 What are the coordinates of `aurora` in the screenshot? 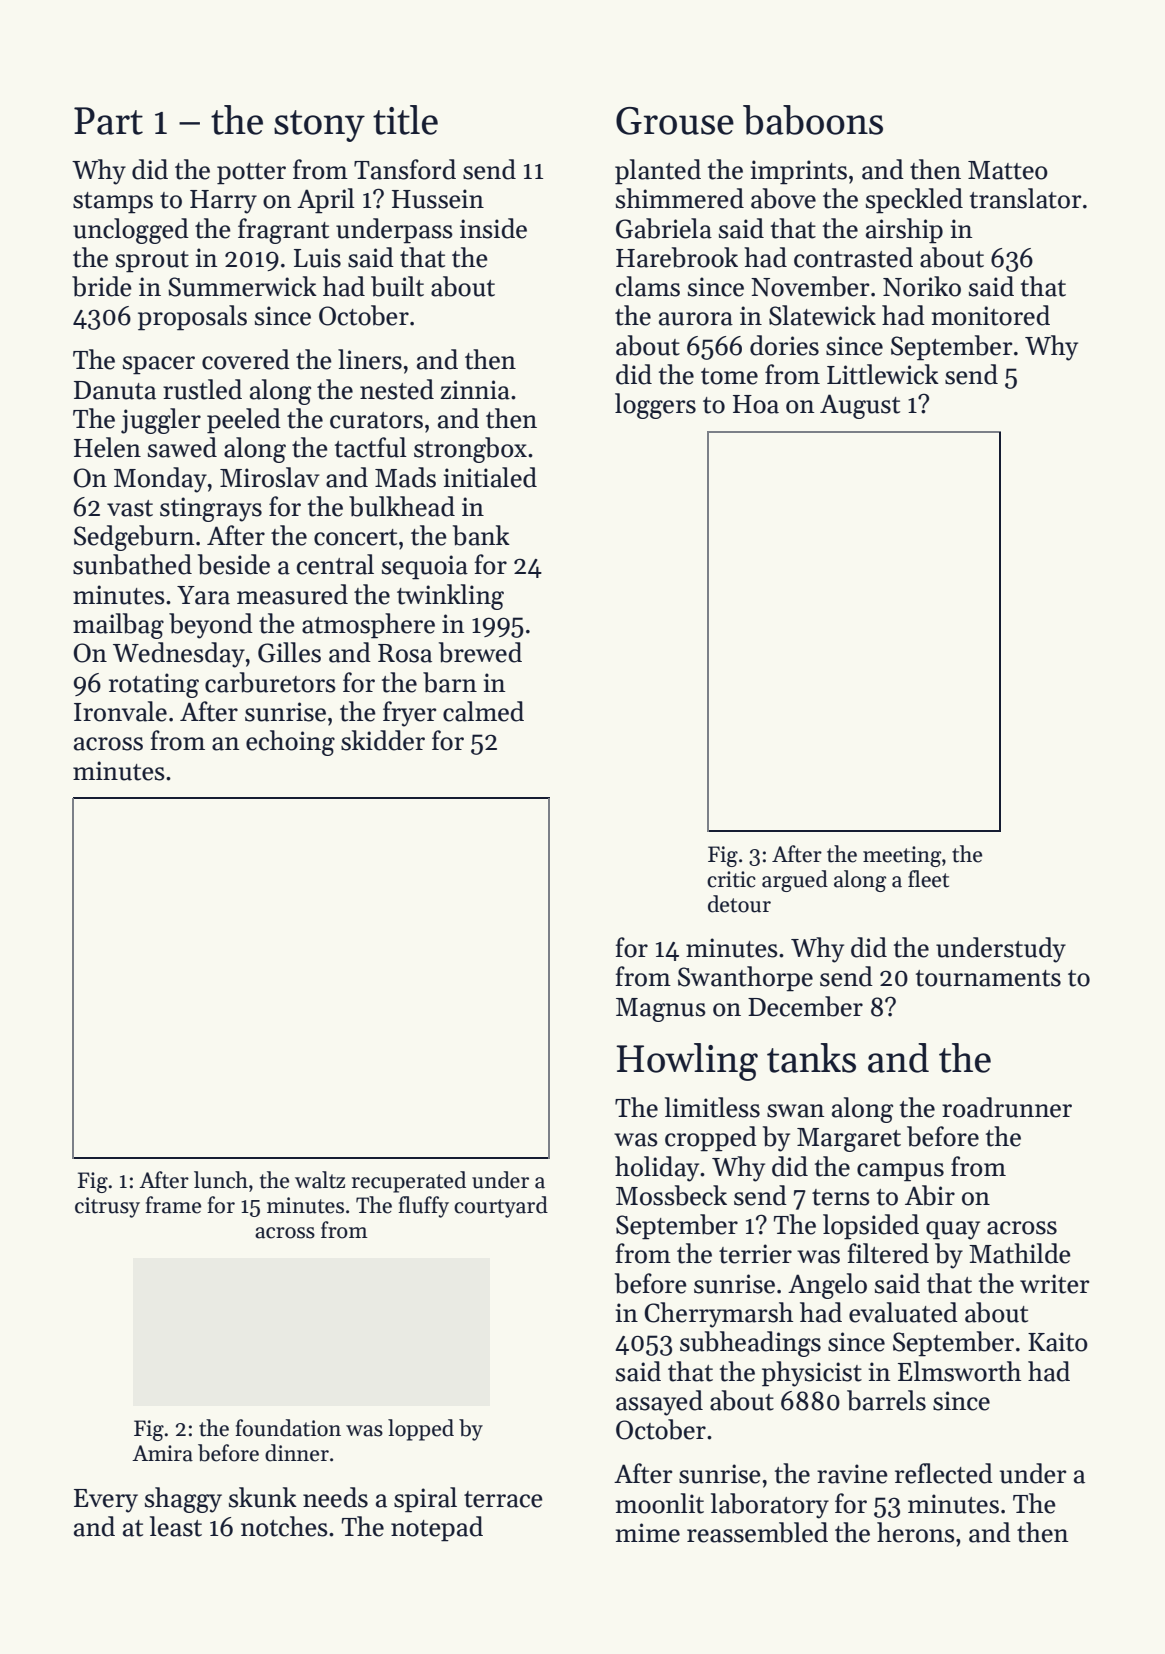 It's located at (696, 319).
